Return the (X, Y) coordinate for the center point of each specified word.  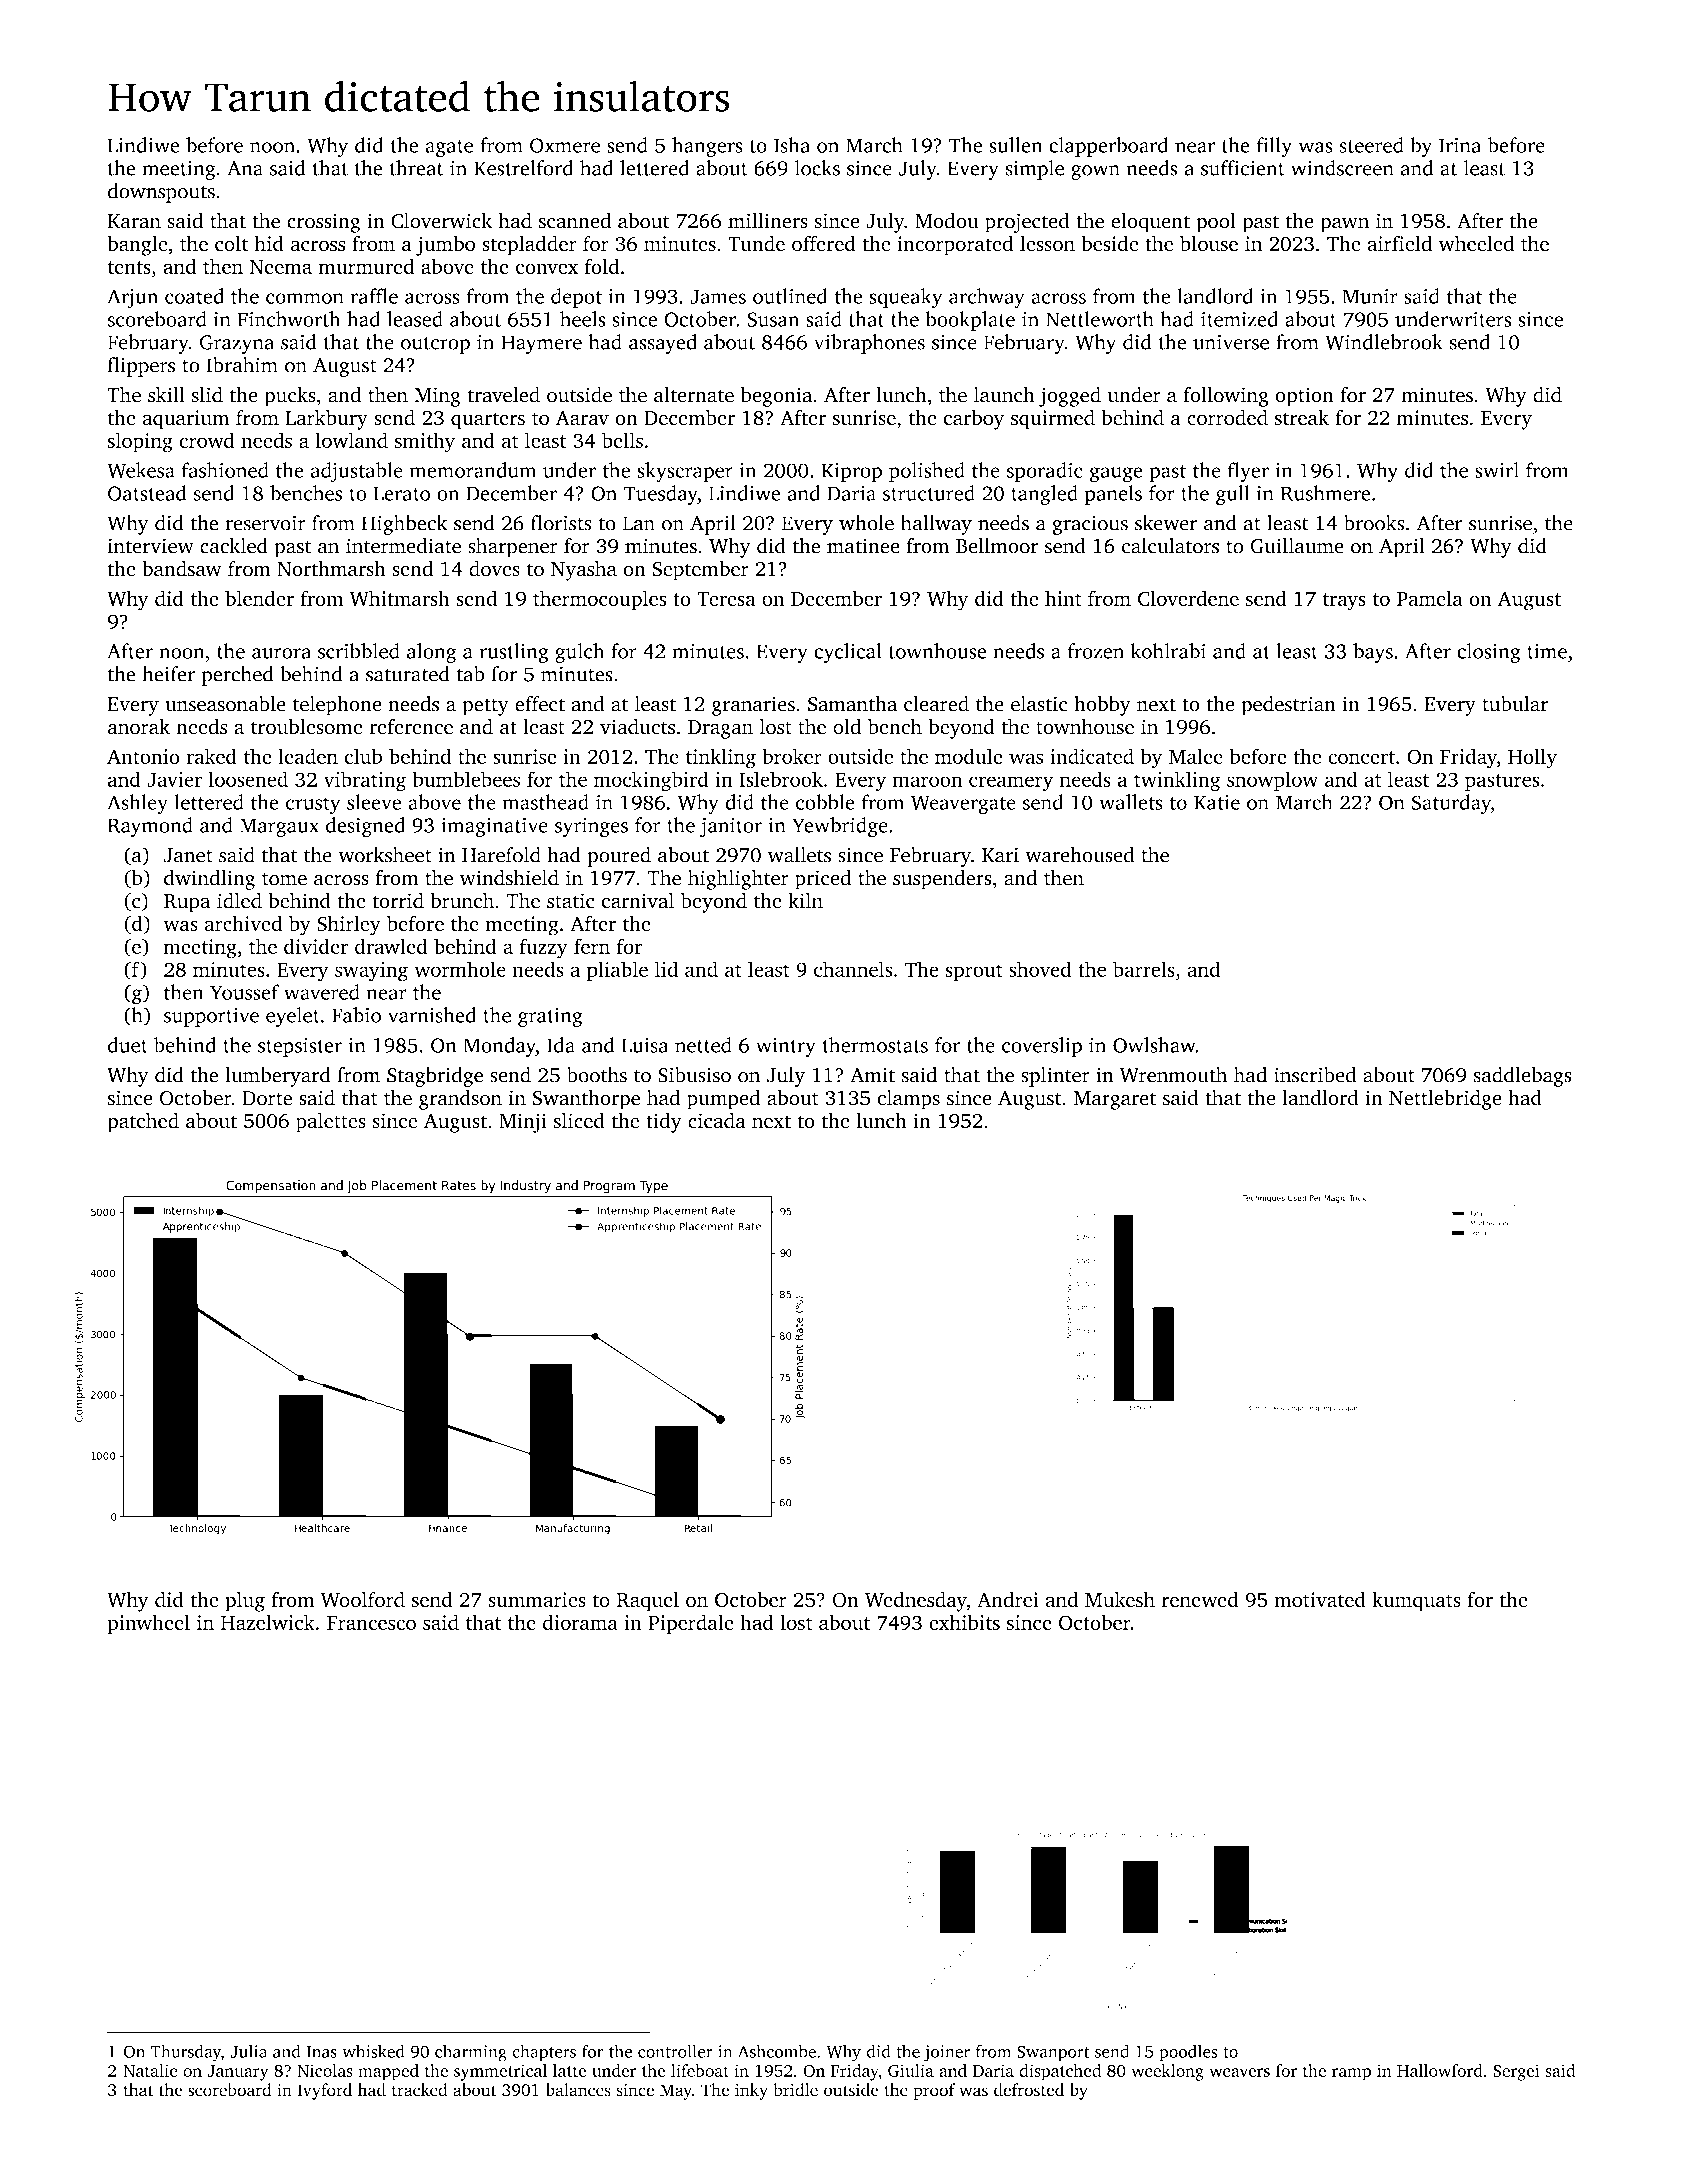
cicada (716, 1121)
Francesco (371, 1623)
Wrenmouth (1173, 1075)
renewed (1200, 1599)
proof (934, 2091)
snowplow (1272, 781)
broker (792, 756)
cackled (234, 546)
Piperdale (691, 1624)
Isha (792, 145)
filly (1274, 147)
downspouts (161, 193)
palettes (331, 1123)
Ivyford (324, 2091)
